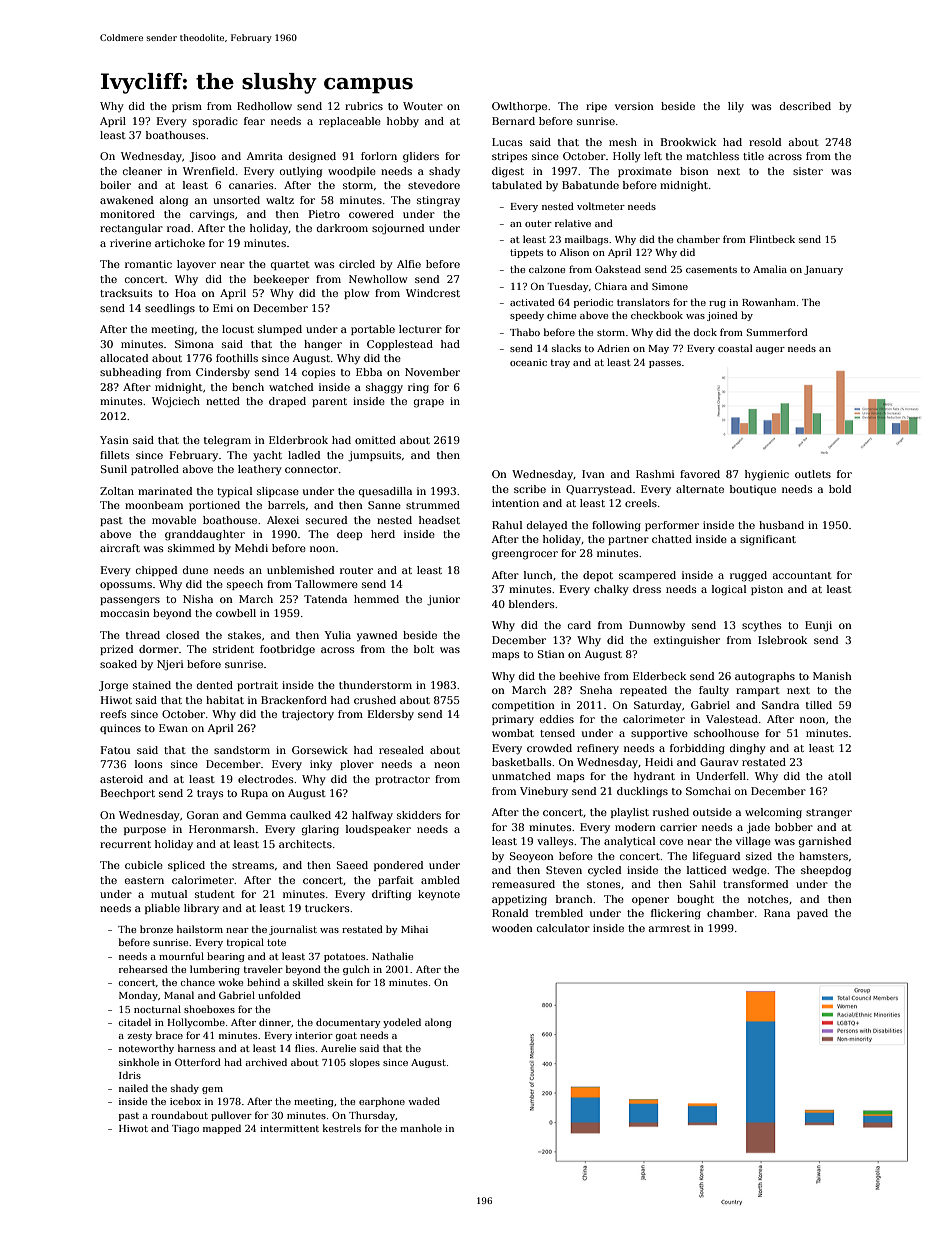 The image size is (952, 1233). I want to click on sheepdog, so click(826, 871).
